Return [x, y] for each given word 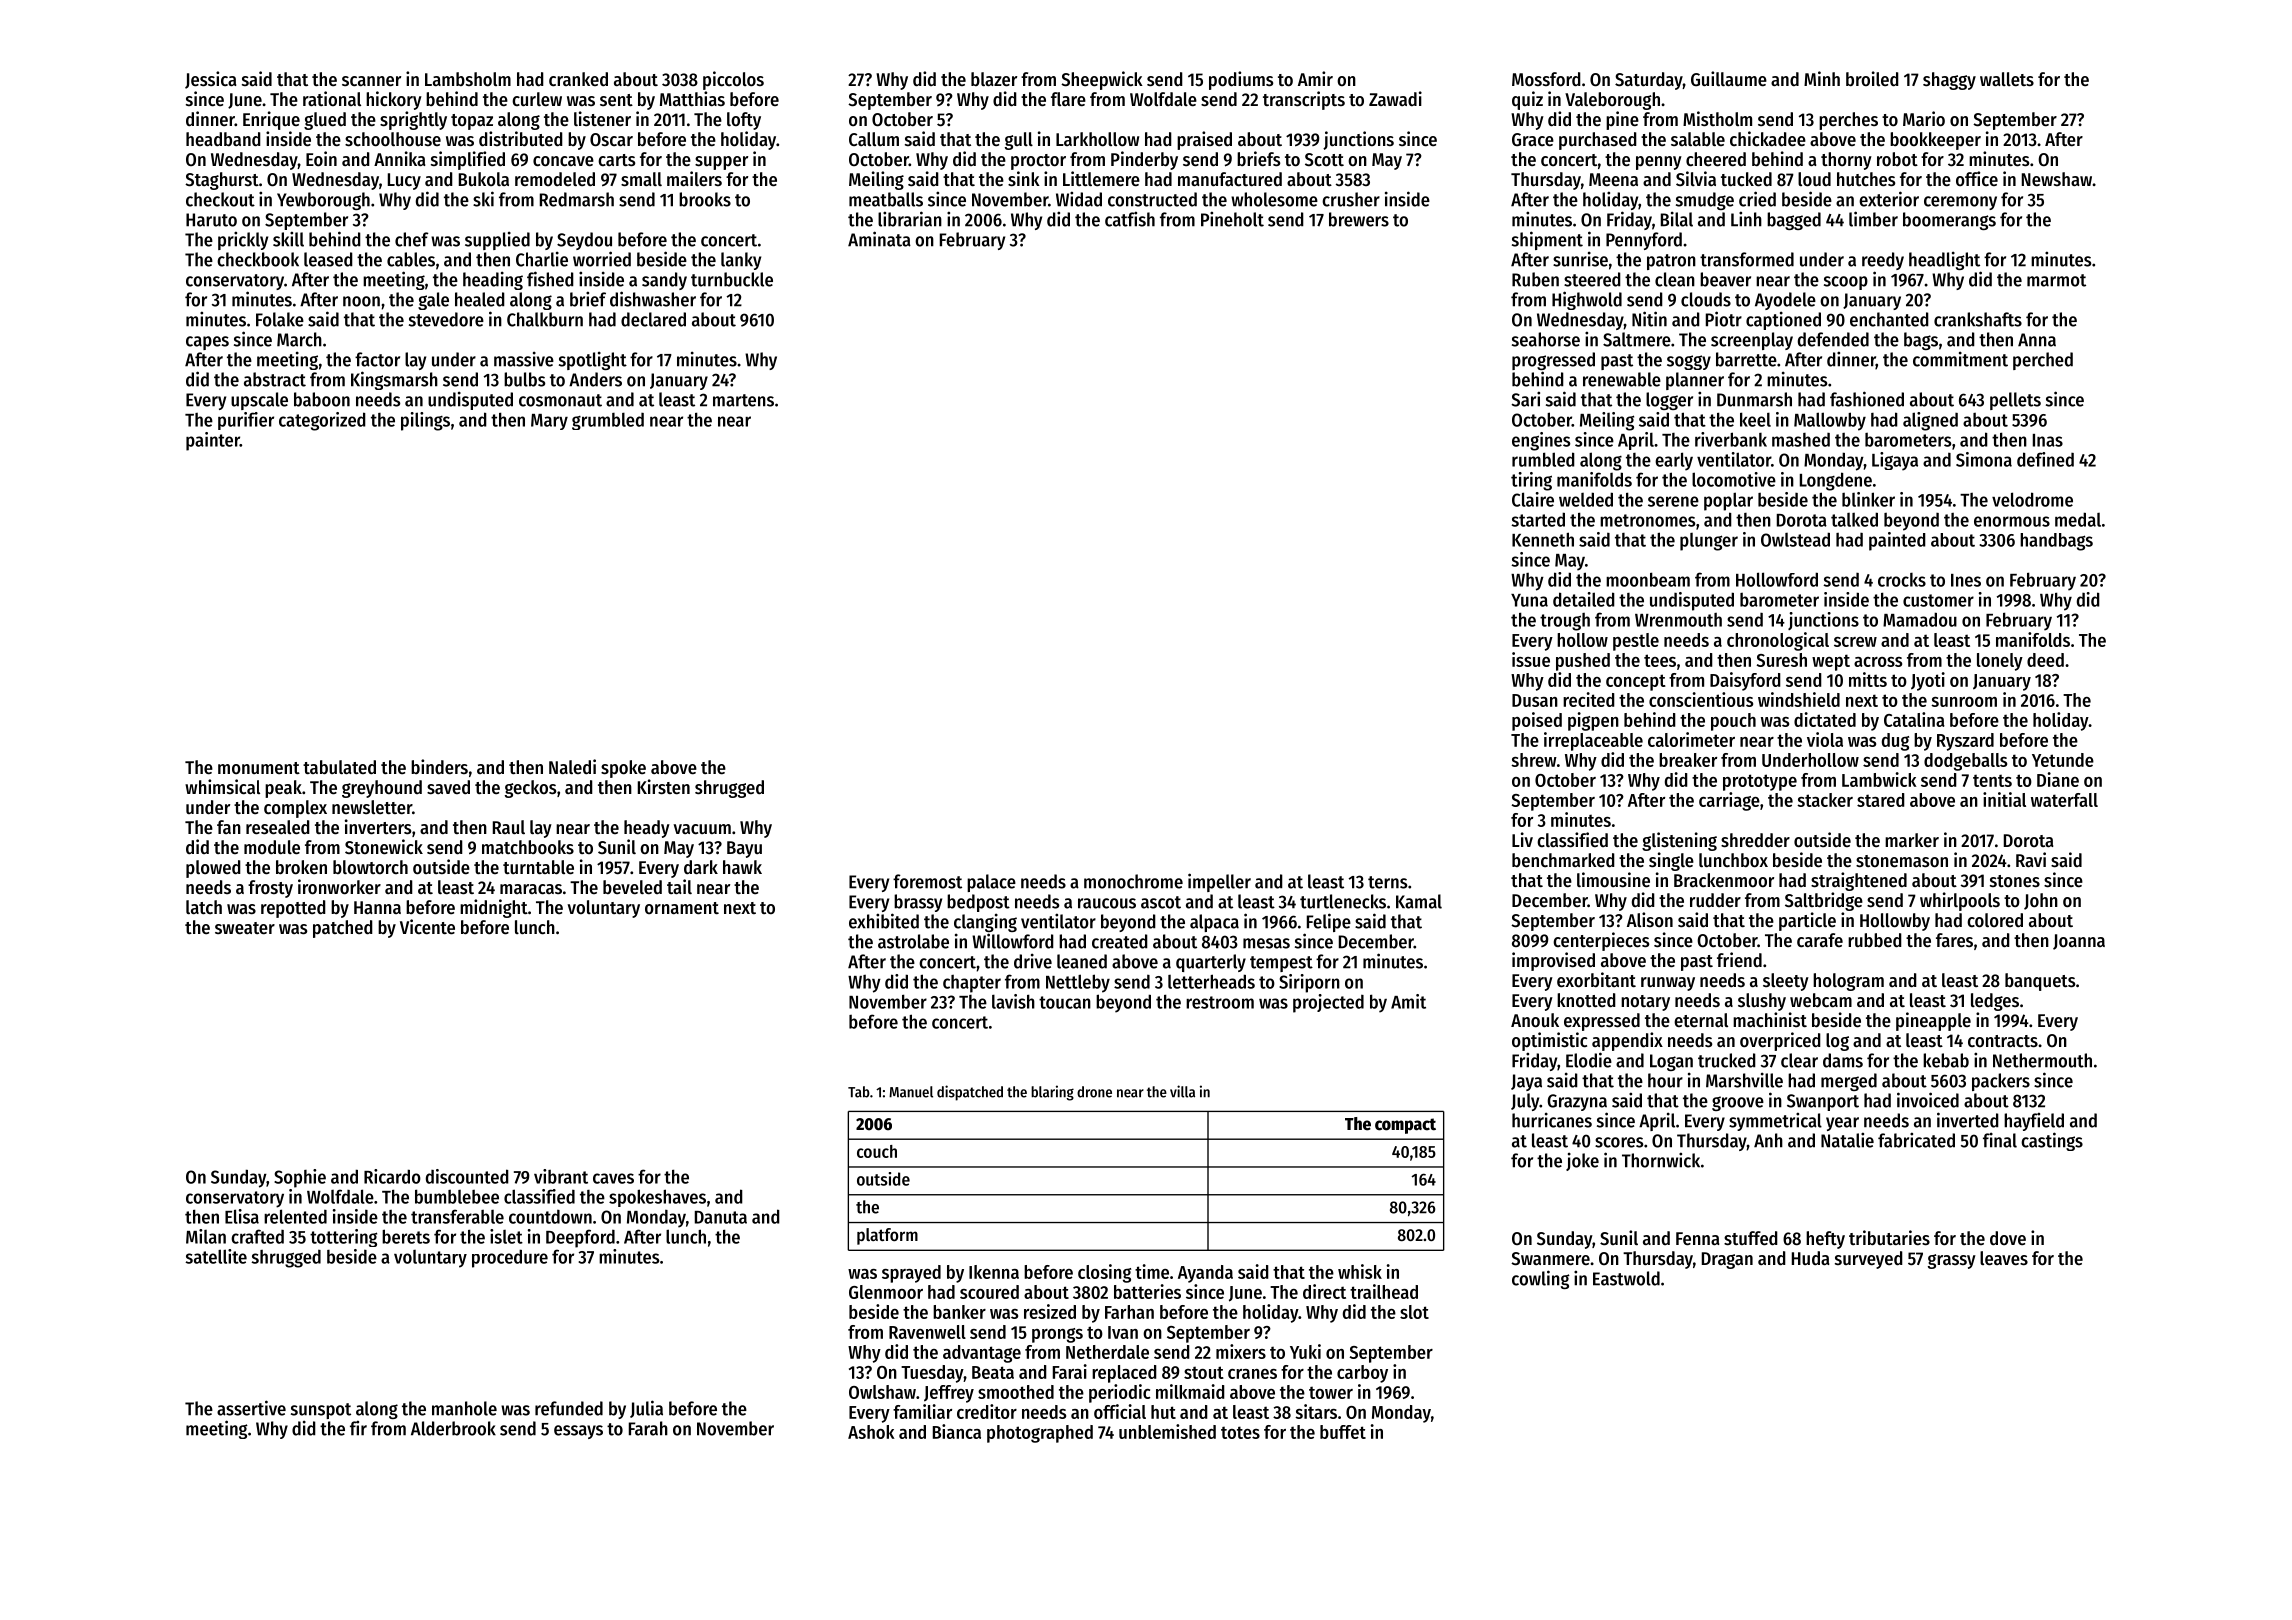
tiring [1531, 481]
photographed [1040, 1434]
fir [358, 1428]
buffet [1343, 1432]
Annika [399, 158]
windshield [1799, 699]
